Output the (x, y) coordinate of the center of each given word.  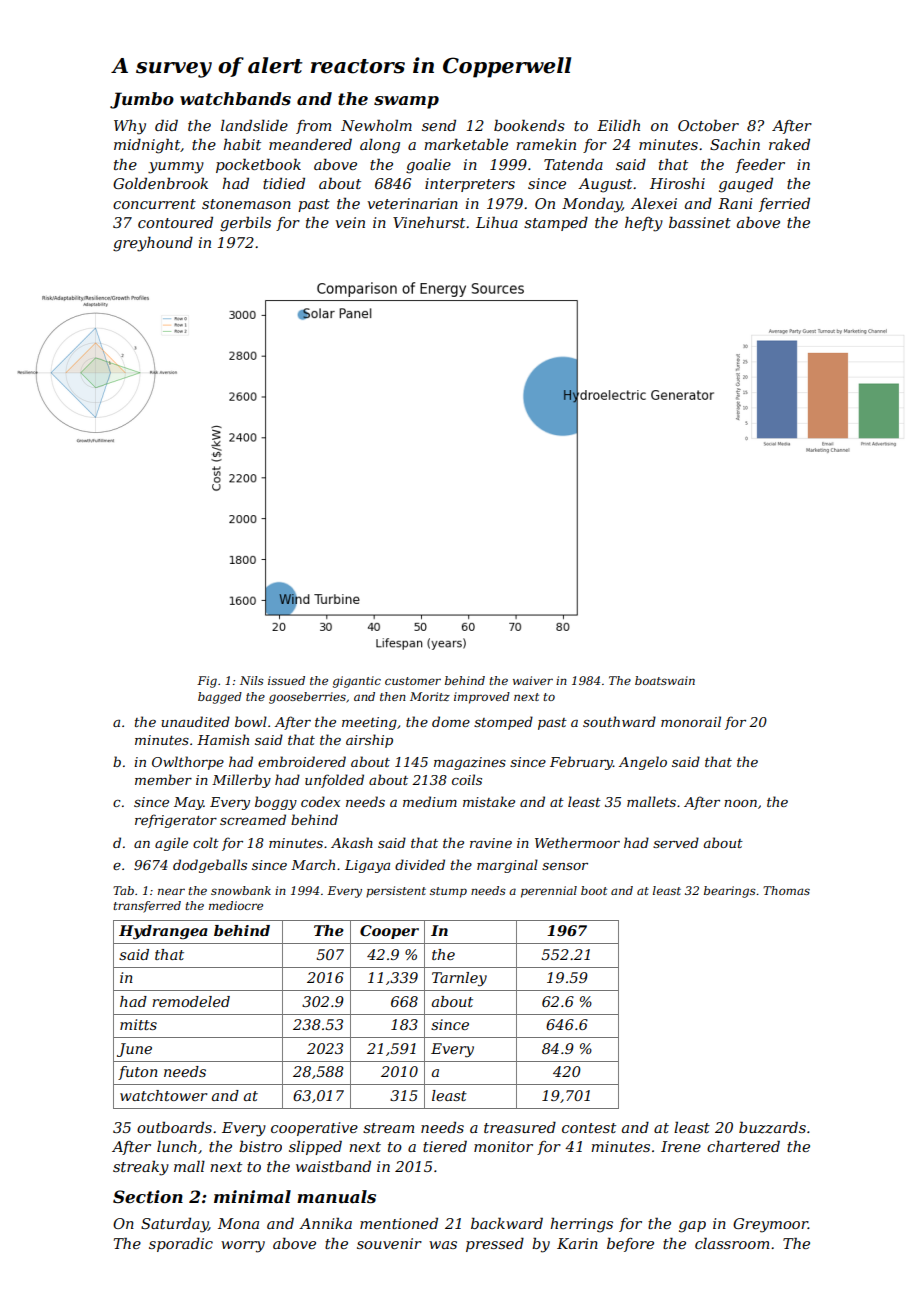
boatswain (665, 680)
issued (286, 680)
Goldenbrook (160, 183)
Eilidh (618, 125)
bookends (529, 125)
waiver (533, 680)
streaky (141, 1168)
